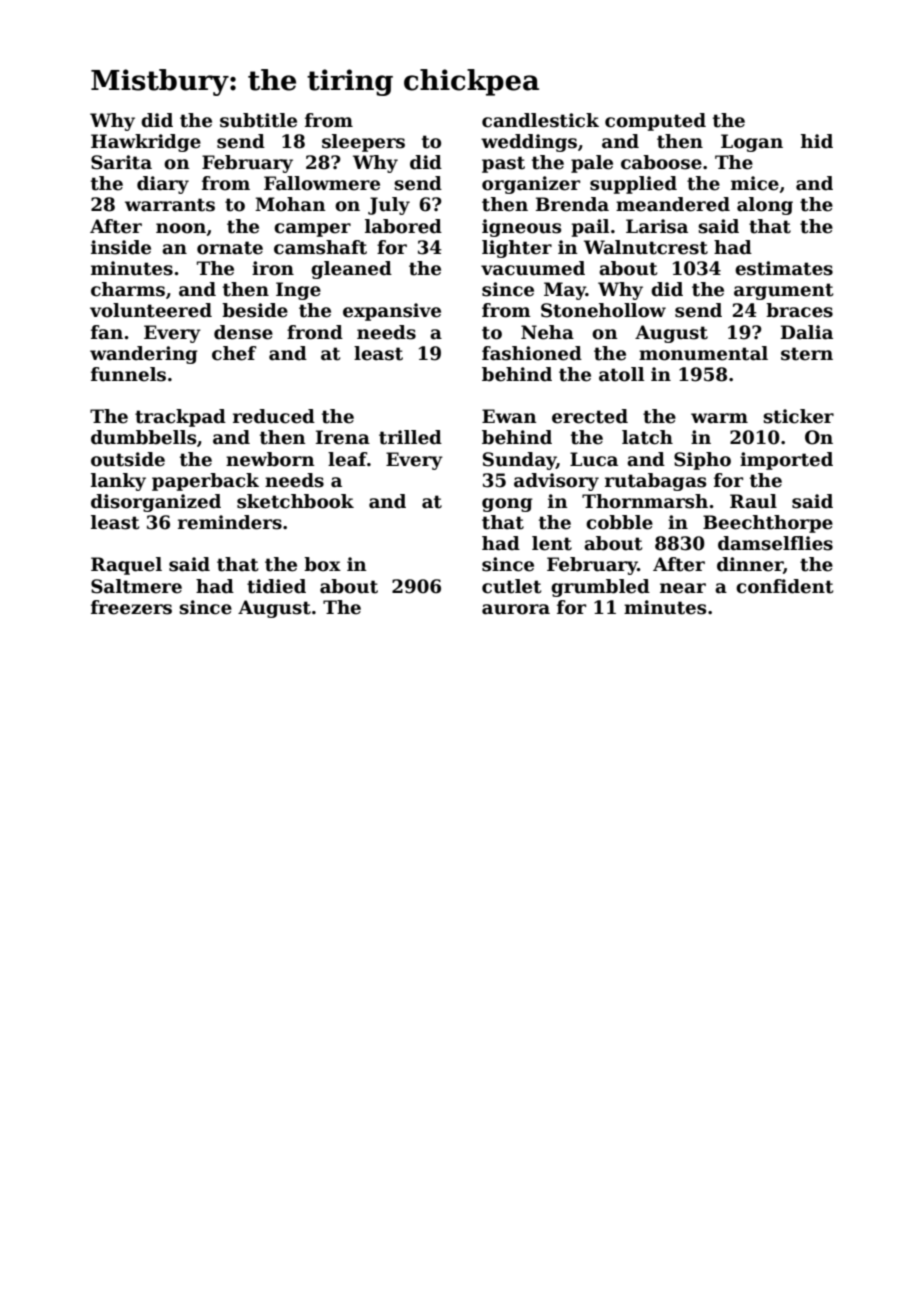  What do you see at coordinates (312, 230) in the document?
I see `camper` at bounding box center [312, 230].
